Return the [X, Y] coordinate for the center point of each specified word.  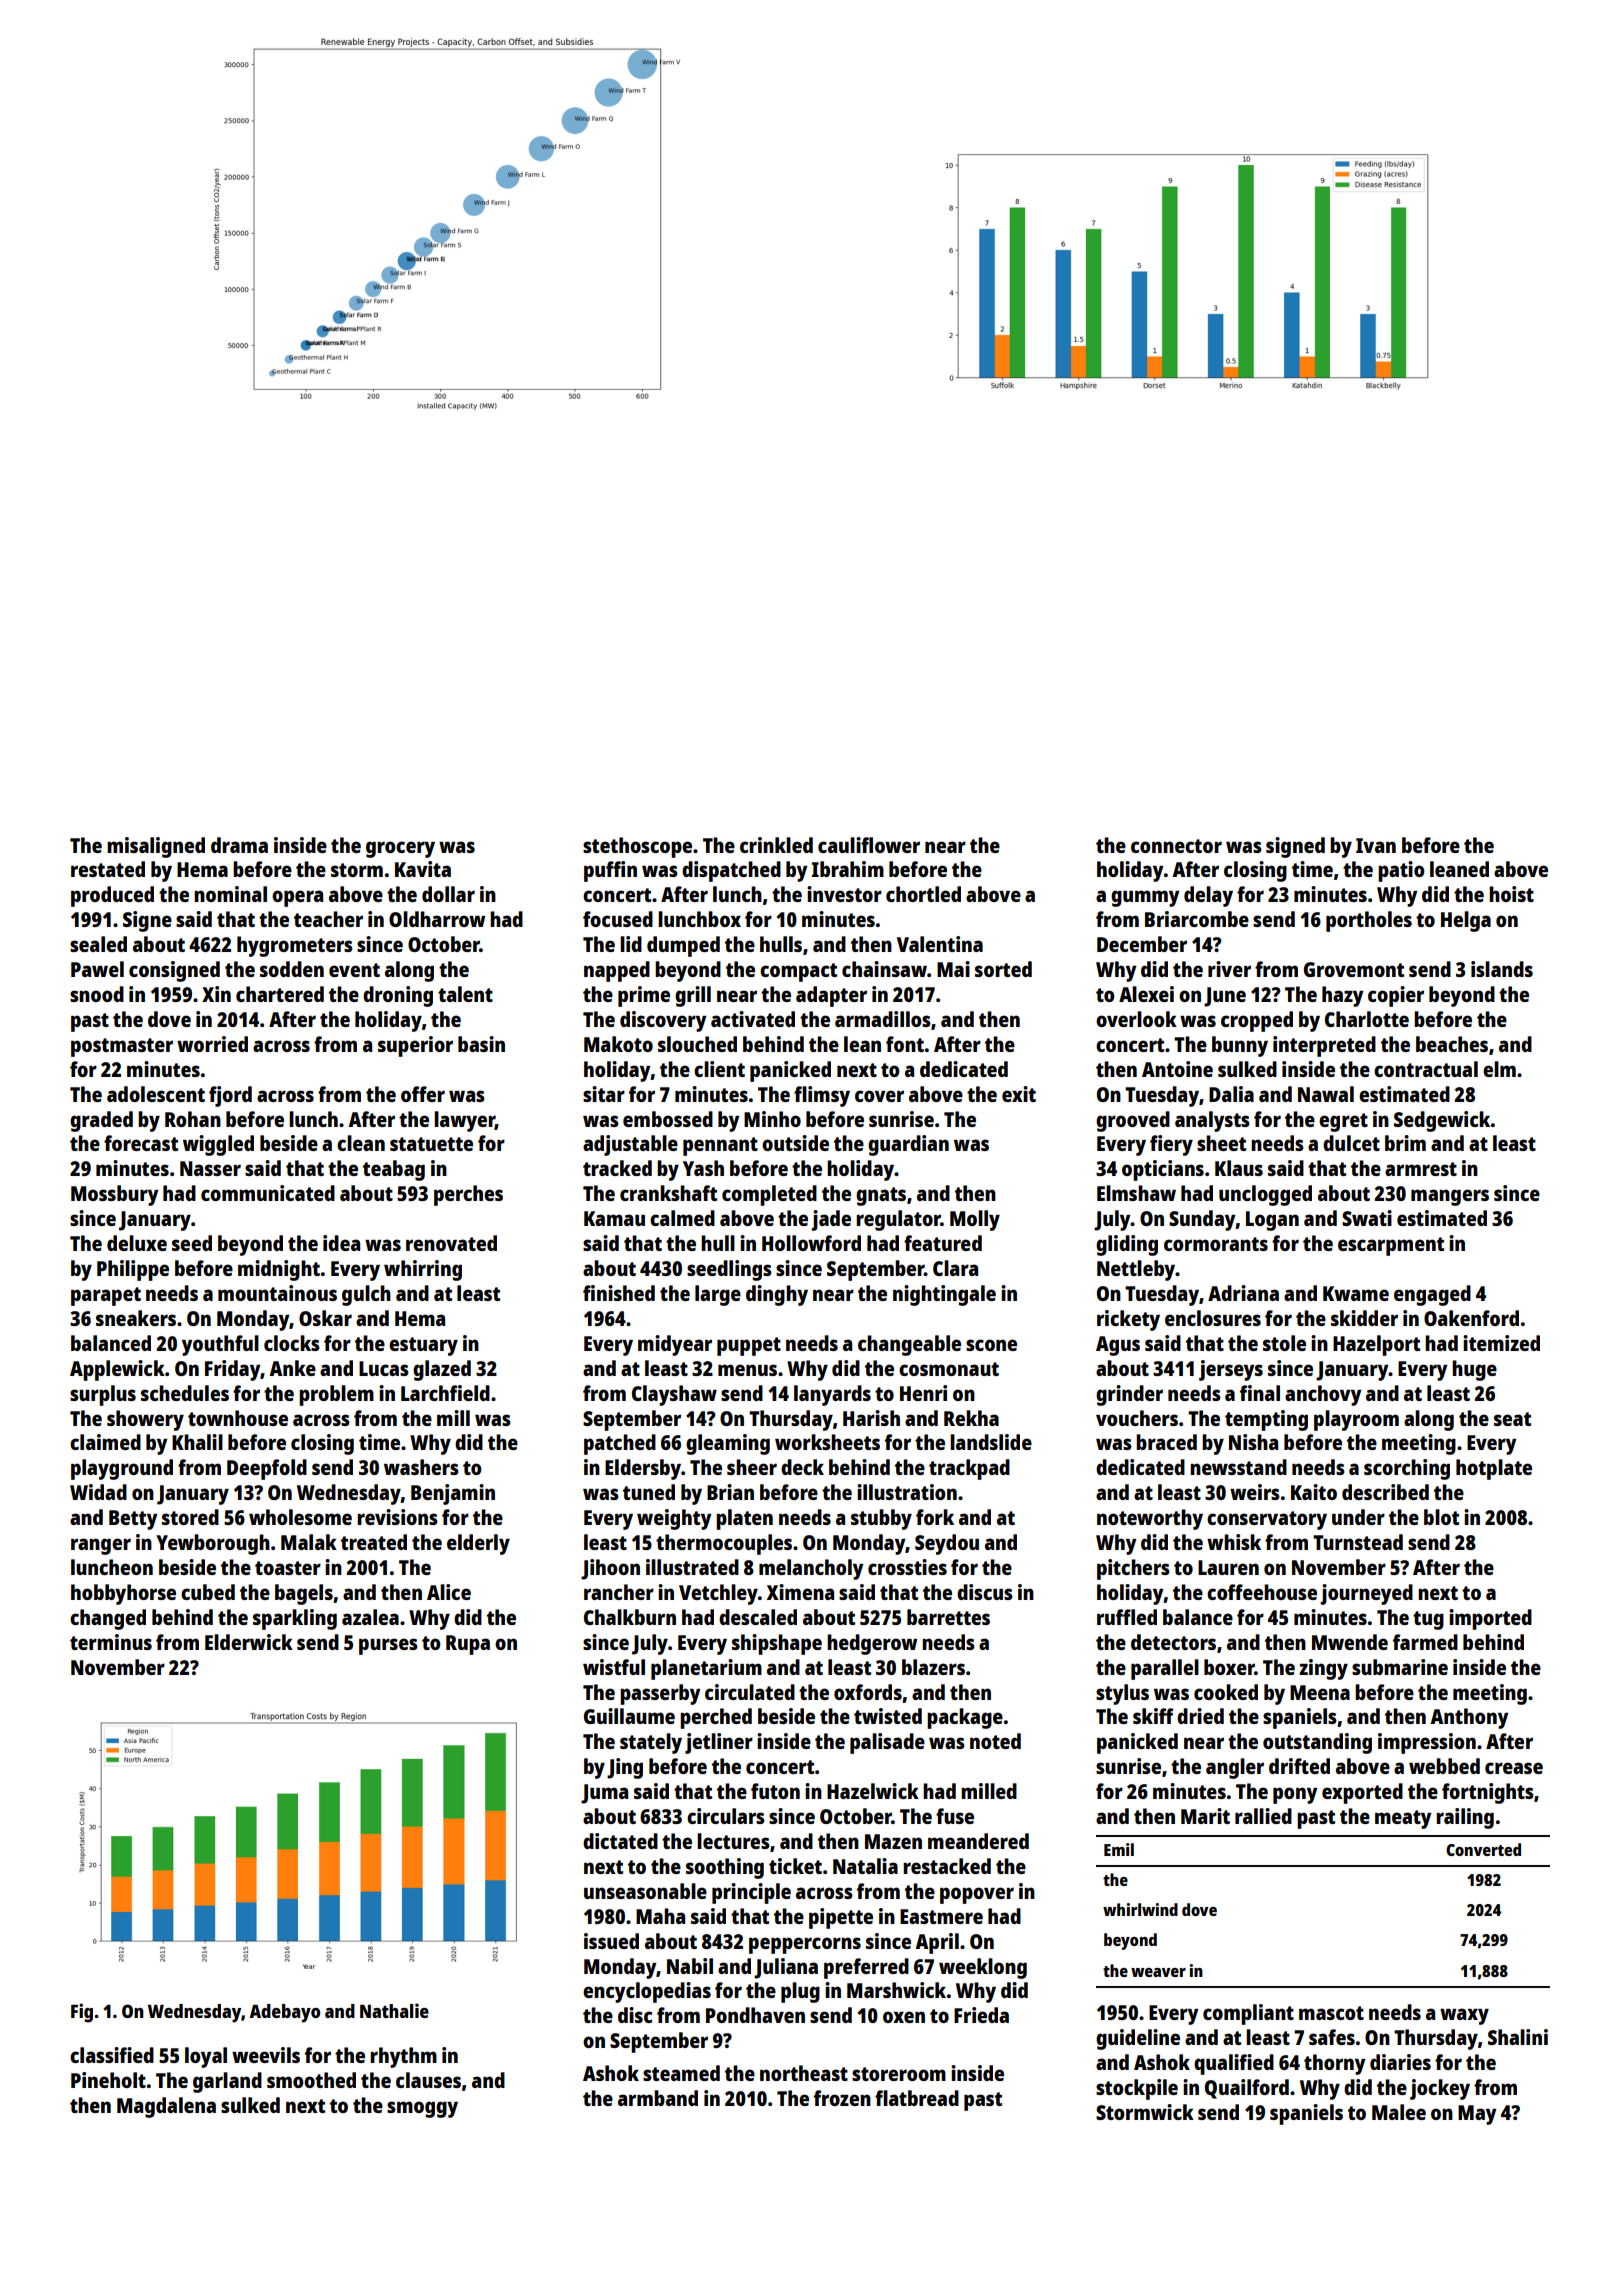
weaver [1158, 1972]
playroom [1356, 1420]
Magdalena [166, 2107]
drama [239, 845]
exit [1019, 1094]
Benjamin [453, 1494]
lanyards [832, 1395]
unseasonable [645, 1891]
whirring [423, 1270]
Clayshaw [674, 1395]
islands [1502, 969]
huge [1474, 1370]
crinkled [776, 845]
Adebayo [284, 2013]
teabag [394, 1170]
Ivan [1376, 845]
